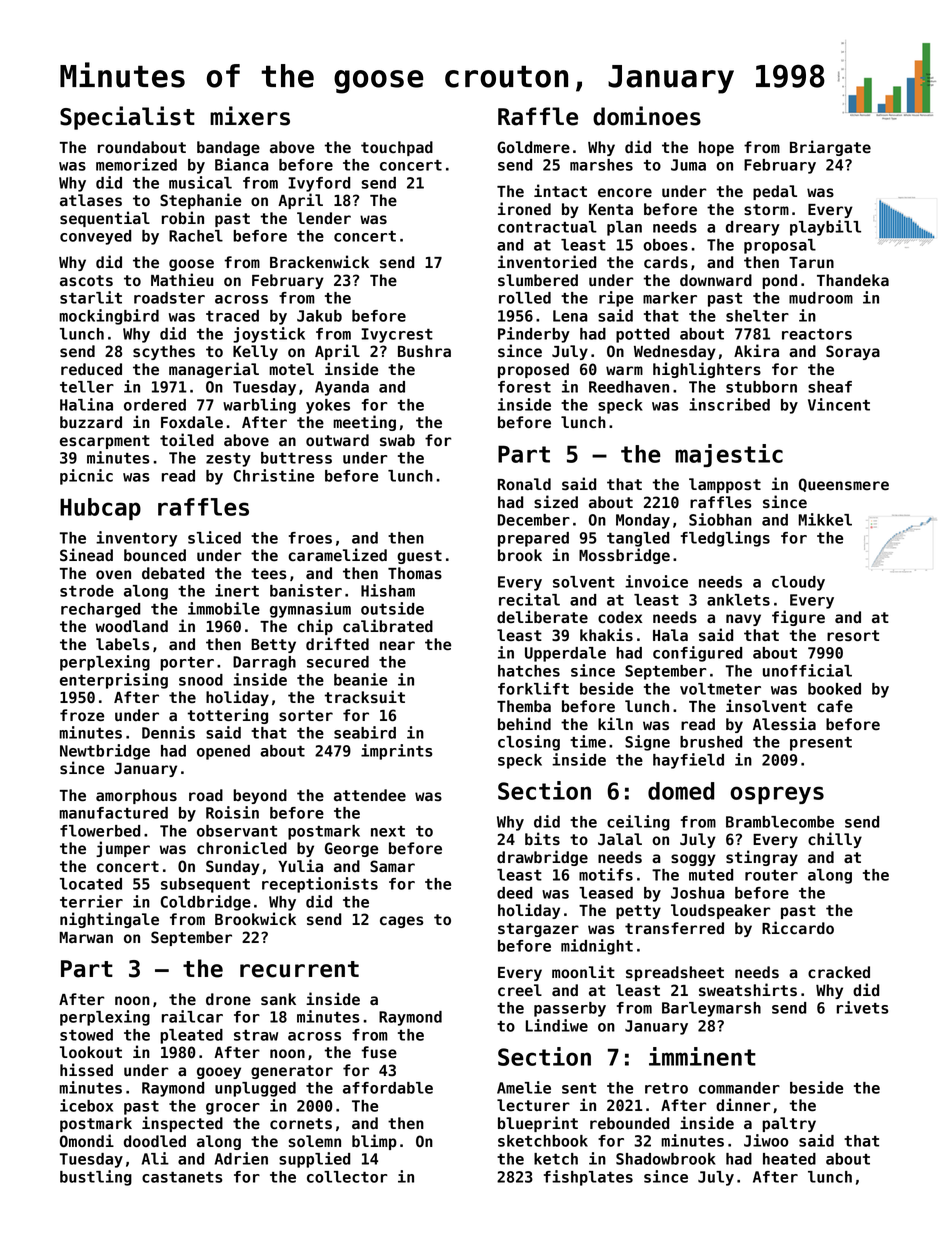  I want to click on doodled, so click(155, 1141).
